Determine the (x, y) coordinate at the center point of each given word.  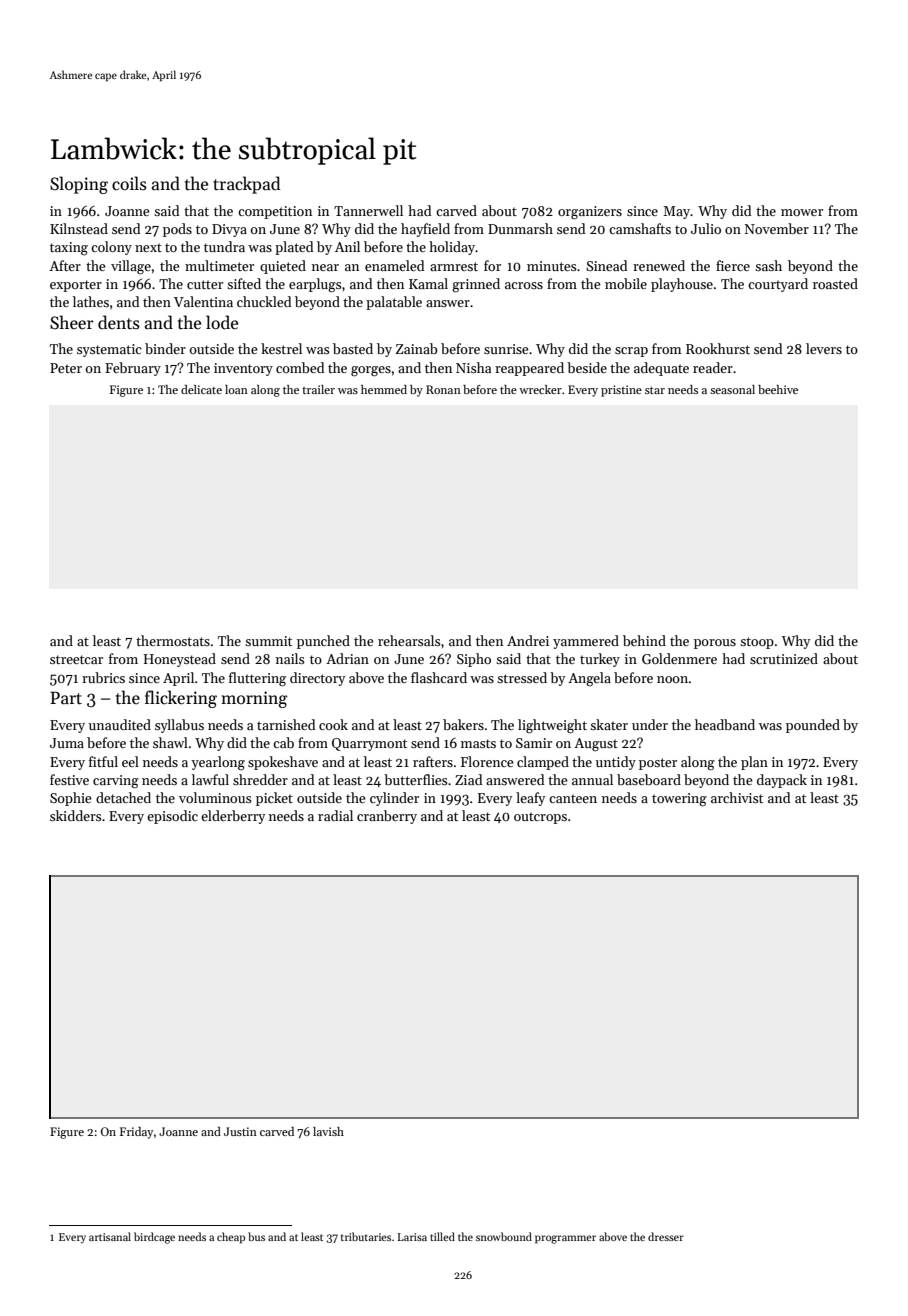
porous (715, 644)
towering (679, 800)
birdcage (154, 1238)
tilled (442, 1236)
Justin (240, 1131)
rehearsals (409, 640)
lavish (328, 1131)
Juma (67, 743)
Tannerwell (368, 210)
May (676, 212)
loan (236, 389)
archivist (737, 797)
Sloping (79, 185)
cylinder (394, 799)
